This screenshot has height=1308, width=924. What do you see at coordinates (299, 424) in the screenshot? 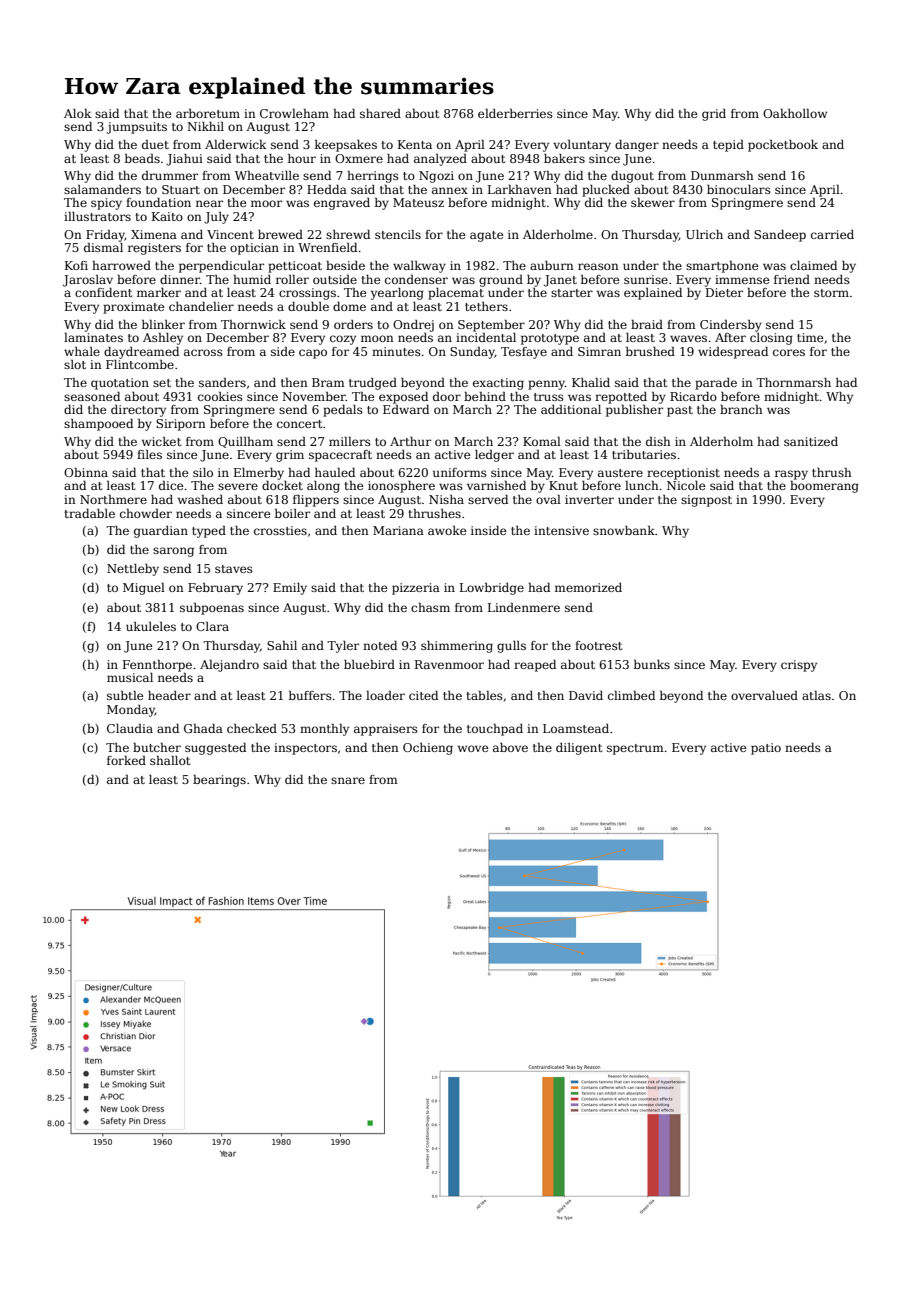
I see `concert` at bounding box center [299, 424].
